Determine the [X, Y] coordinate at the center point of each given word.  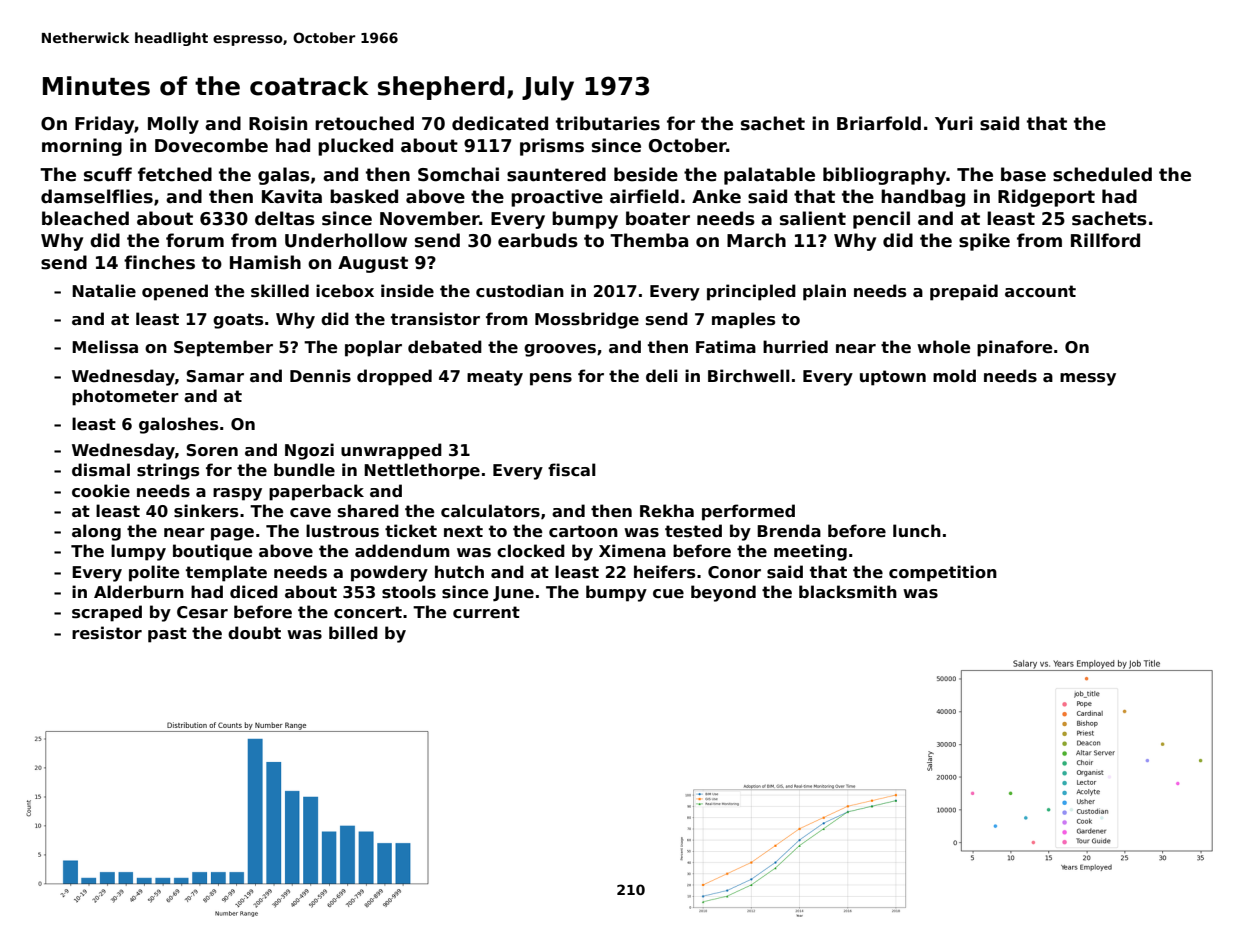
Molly [173, 125]
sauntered [556, 174]
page [232, 534]
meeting [810, 552]
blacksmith [848, 592]
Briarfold [879, 123]
